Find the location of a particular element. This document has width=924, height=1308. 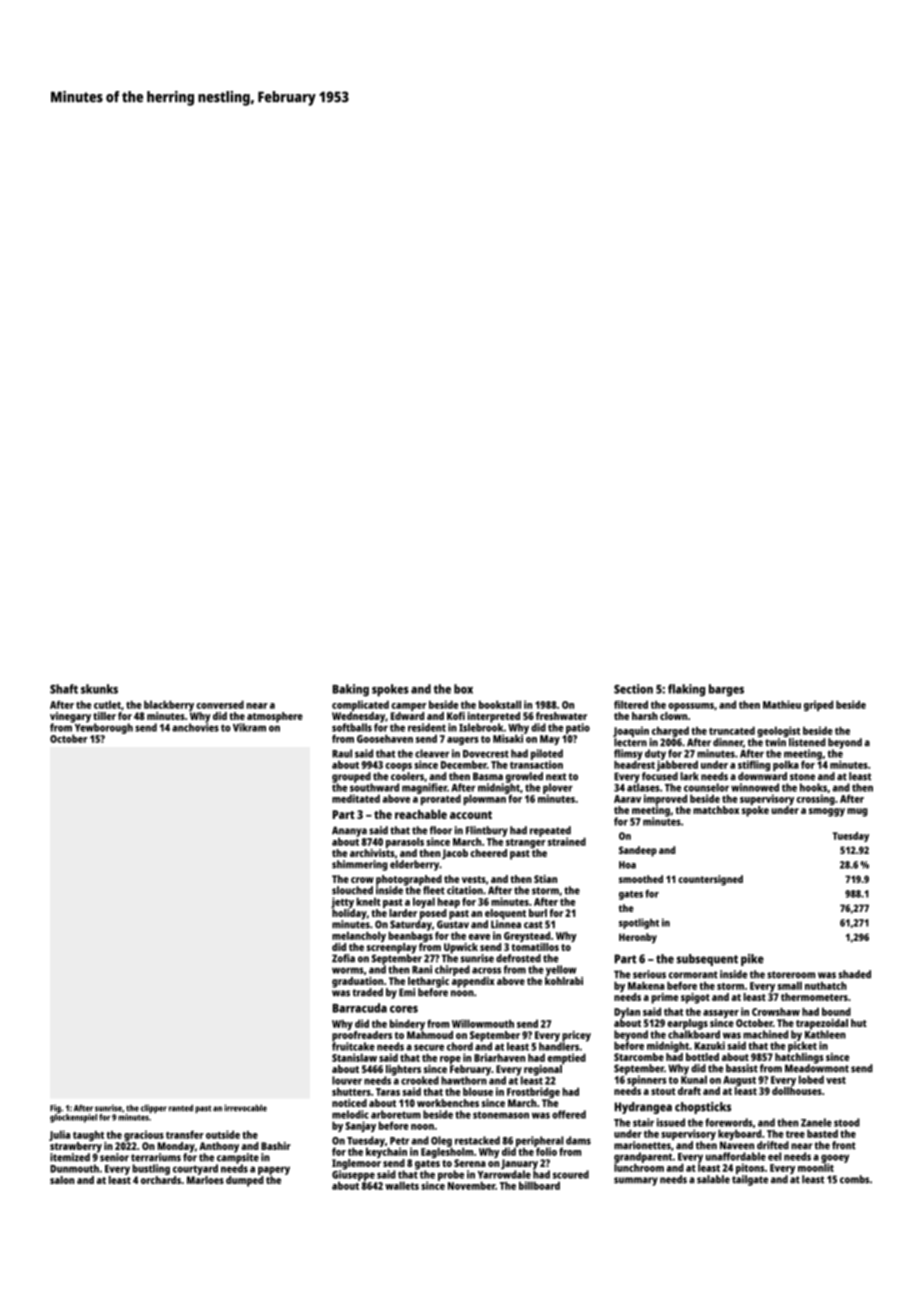

yellow is located at coordinates (561, 970).
